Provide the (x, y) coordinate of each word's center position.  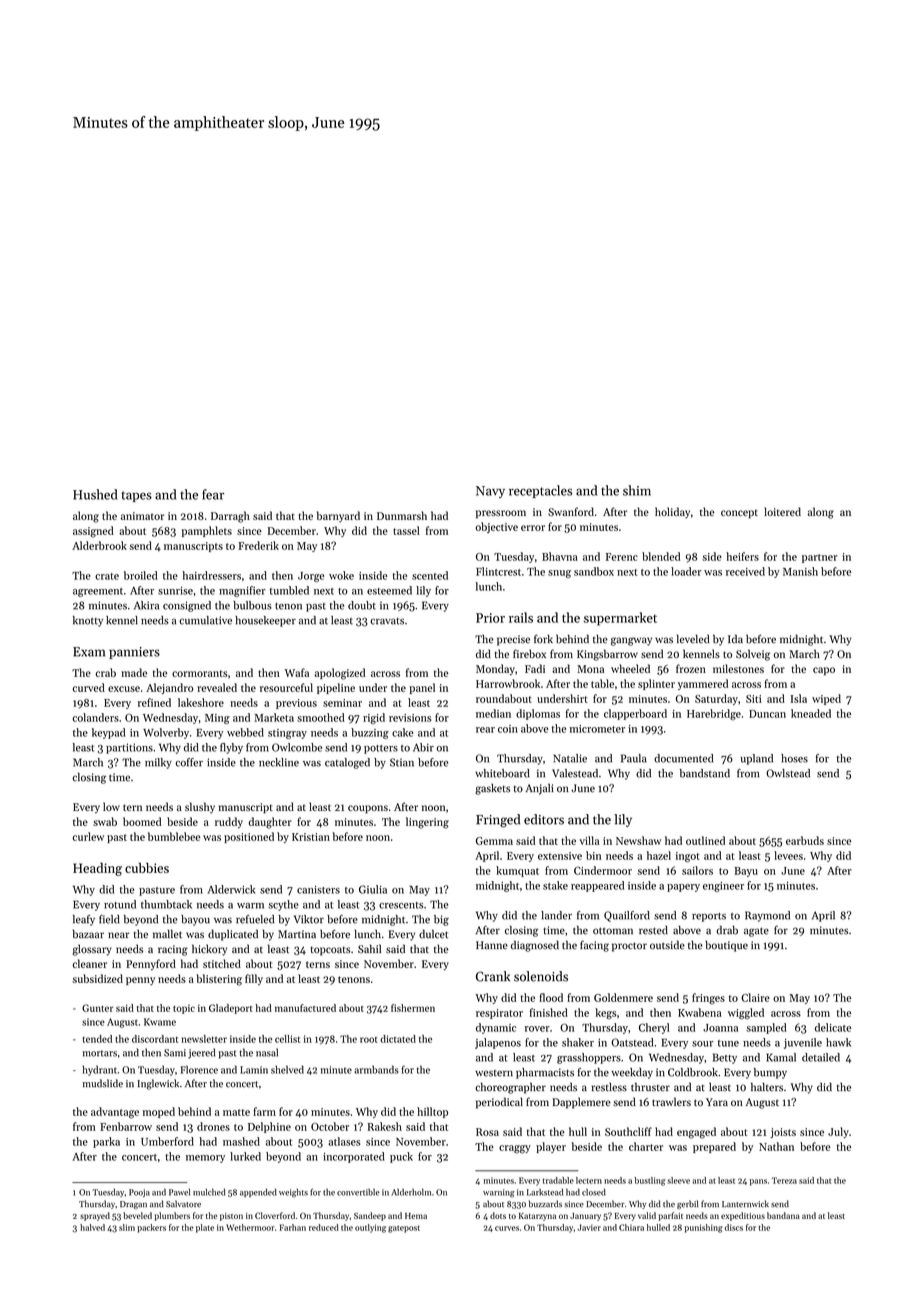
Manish (800, 571)
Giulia (373, 889)
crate (107, 576)
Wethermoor (250, 1227)
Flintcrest (498, 571)
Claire (755, 997)
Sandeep (370, 1216)
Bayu (746, 872)
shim (637, 490)
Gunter (97, 1008)
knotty (88, 621)
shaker (578, 1042)
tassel (406, 530)
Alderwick (231, 889)
